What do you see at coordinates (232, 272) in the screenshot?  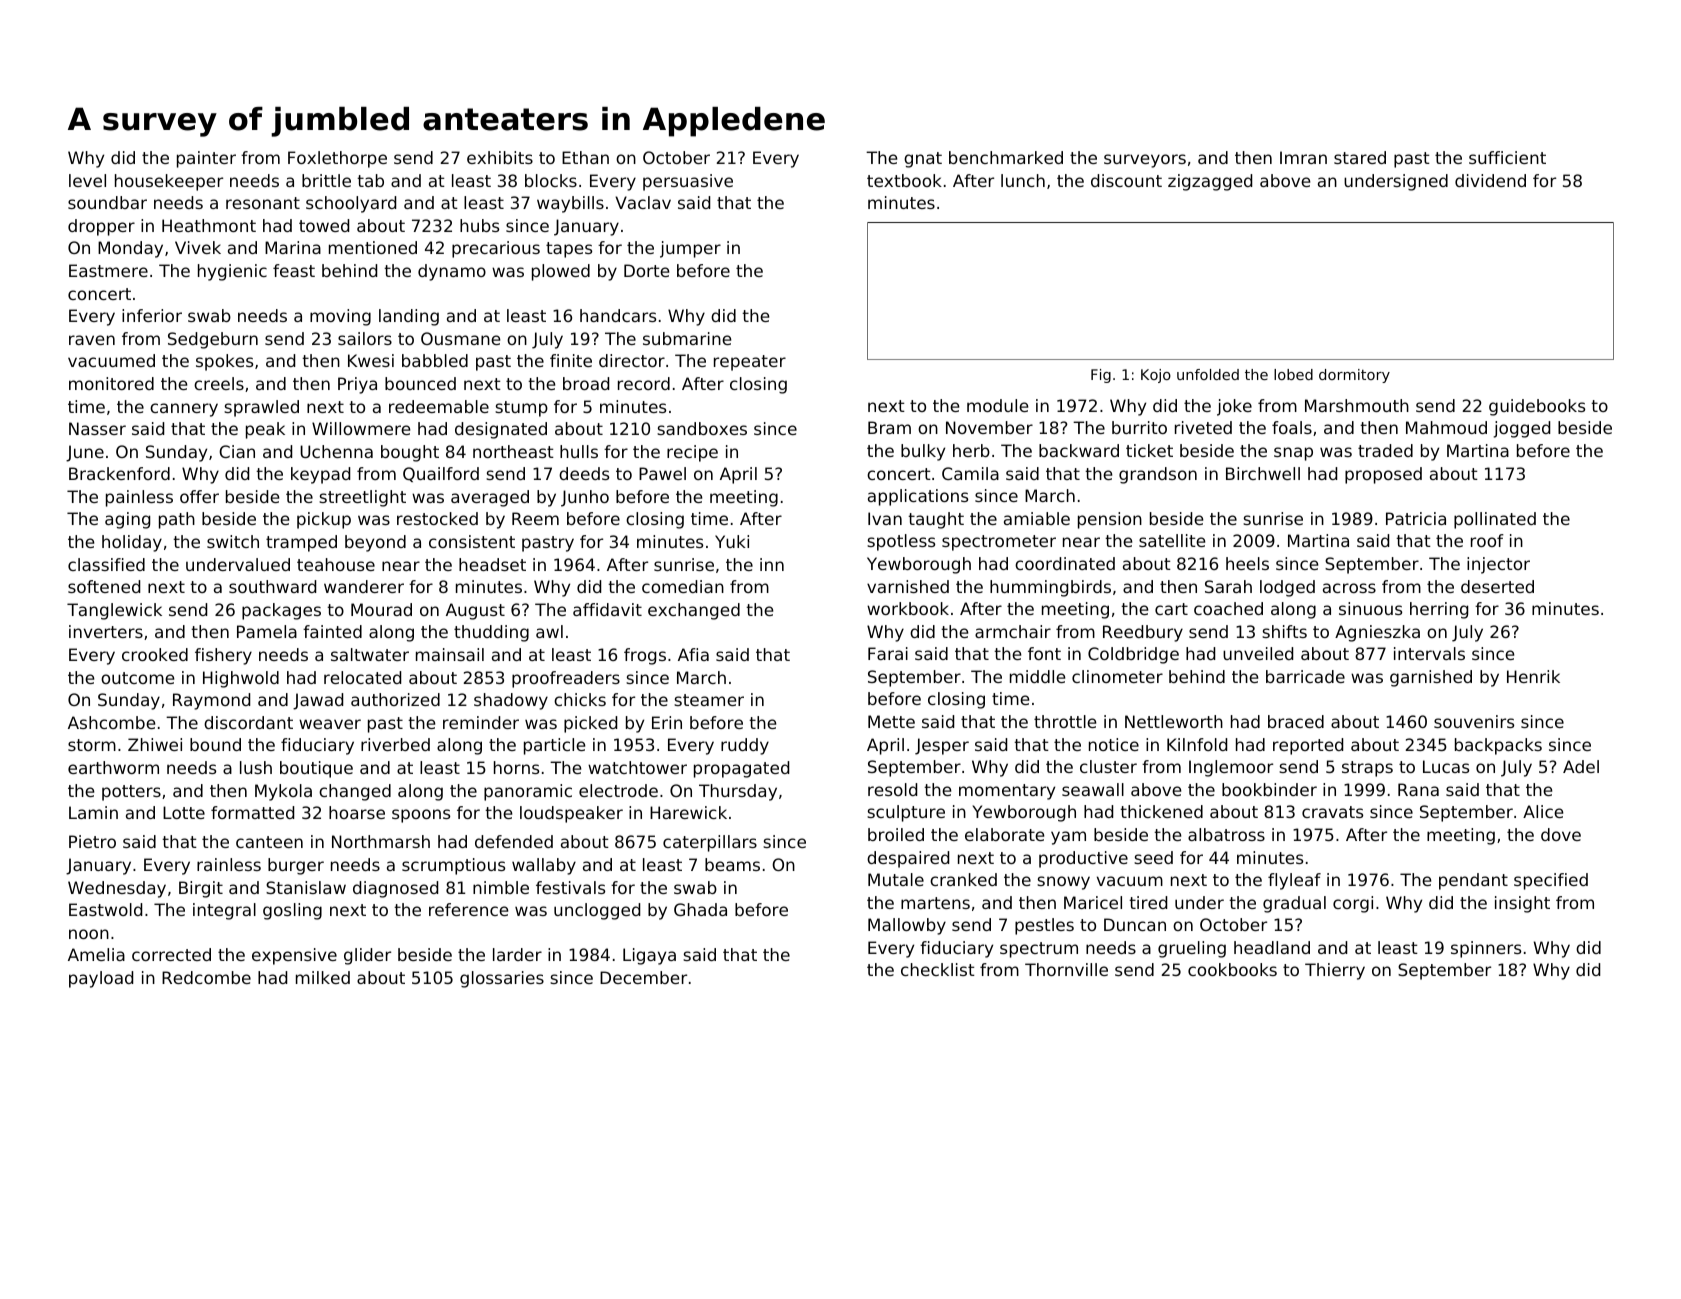 I see `hygienic` at bounding box center [232, 272].
